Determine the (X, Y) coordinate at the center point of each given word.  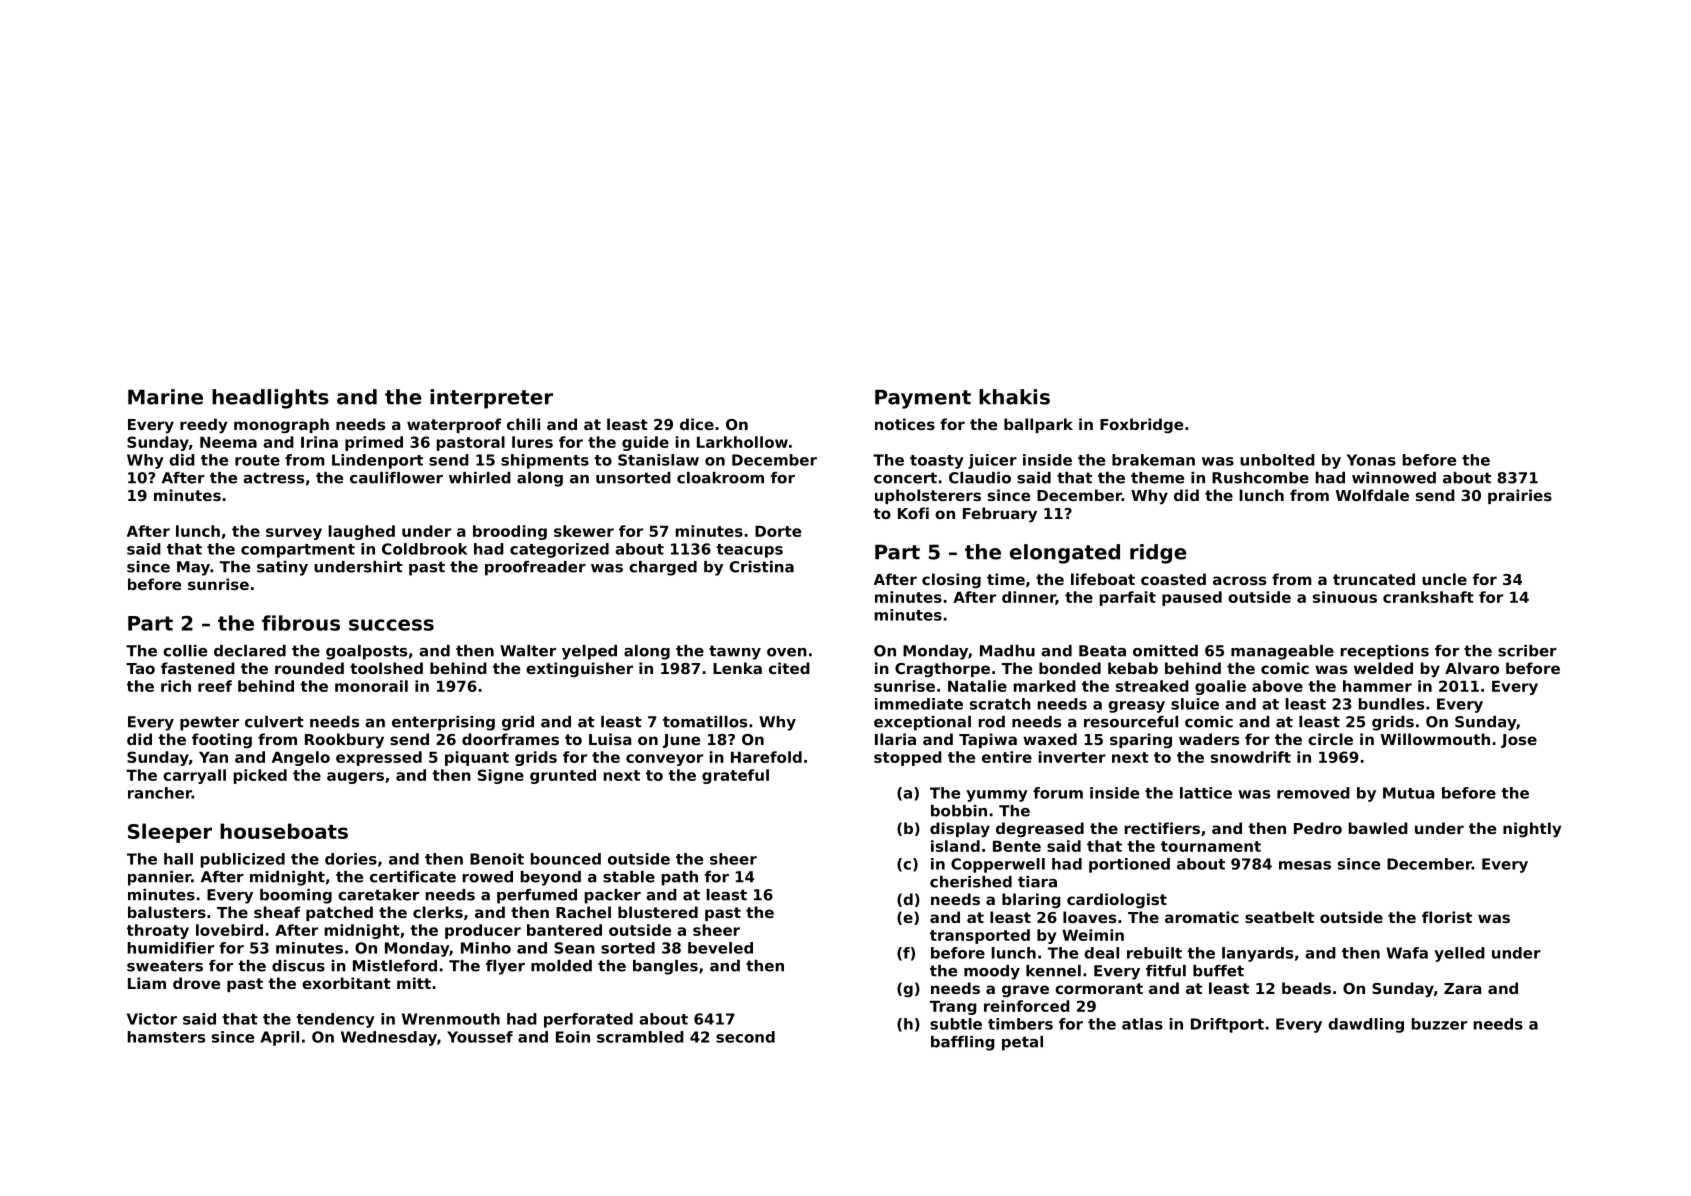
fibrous (301, 623)
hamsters (166, 1037)
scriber (1527, 651)
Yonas (1371, 460)
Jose (1519, 741)
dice (697, 424)
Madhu (1007, 651)
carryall (194, 776)
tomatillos (705, 722)
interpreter (491, 399)
